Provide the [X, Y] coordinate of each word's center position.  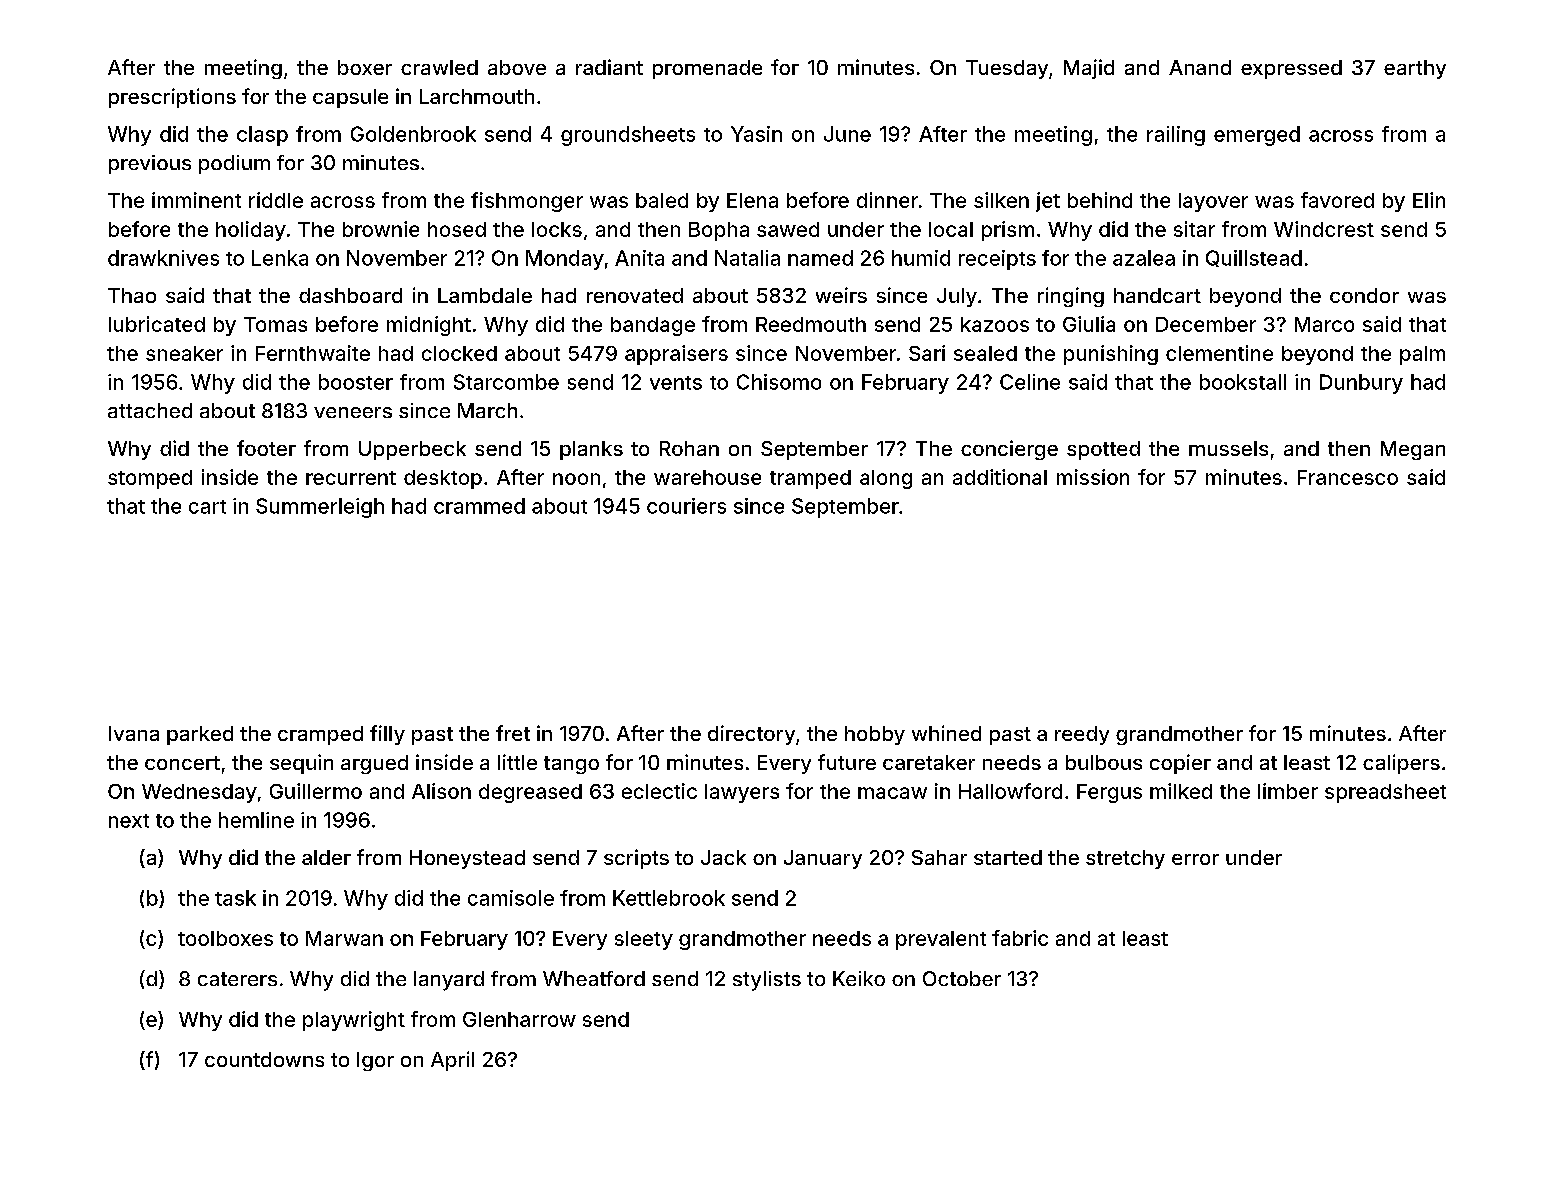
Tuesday [1007, 69]
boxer [365, 67]
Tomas [275, 324]
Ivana [134, 733]
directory [751, 735]
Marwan [344, 938]
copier [1180, 764]
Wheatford [594, 978]
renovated [635, 295]
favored [1337, 200]
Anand [1200, 67]
